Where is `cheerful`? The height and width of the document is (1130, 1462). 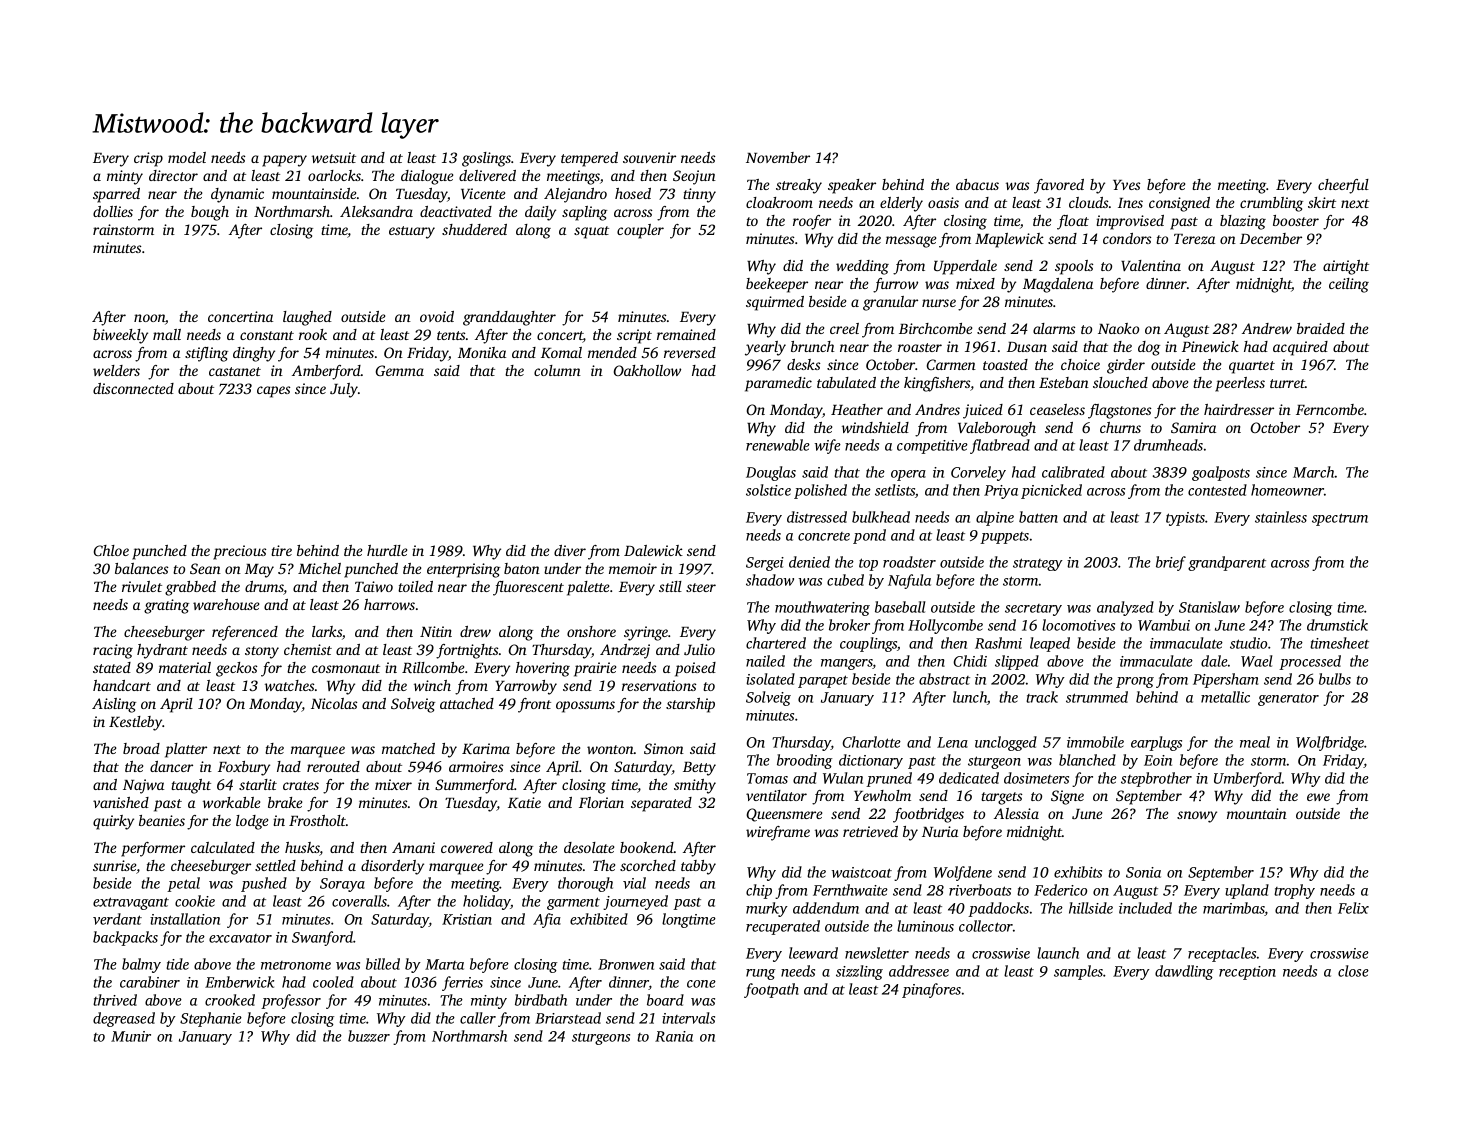 cheerful is located at coordinates (1343, 186).
